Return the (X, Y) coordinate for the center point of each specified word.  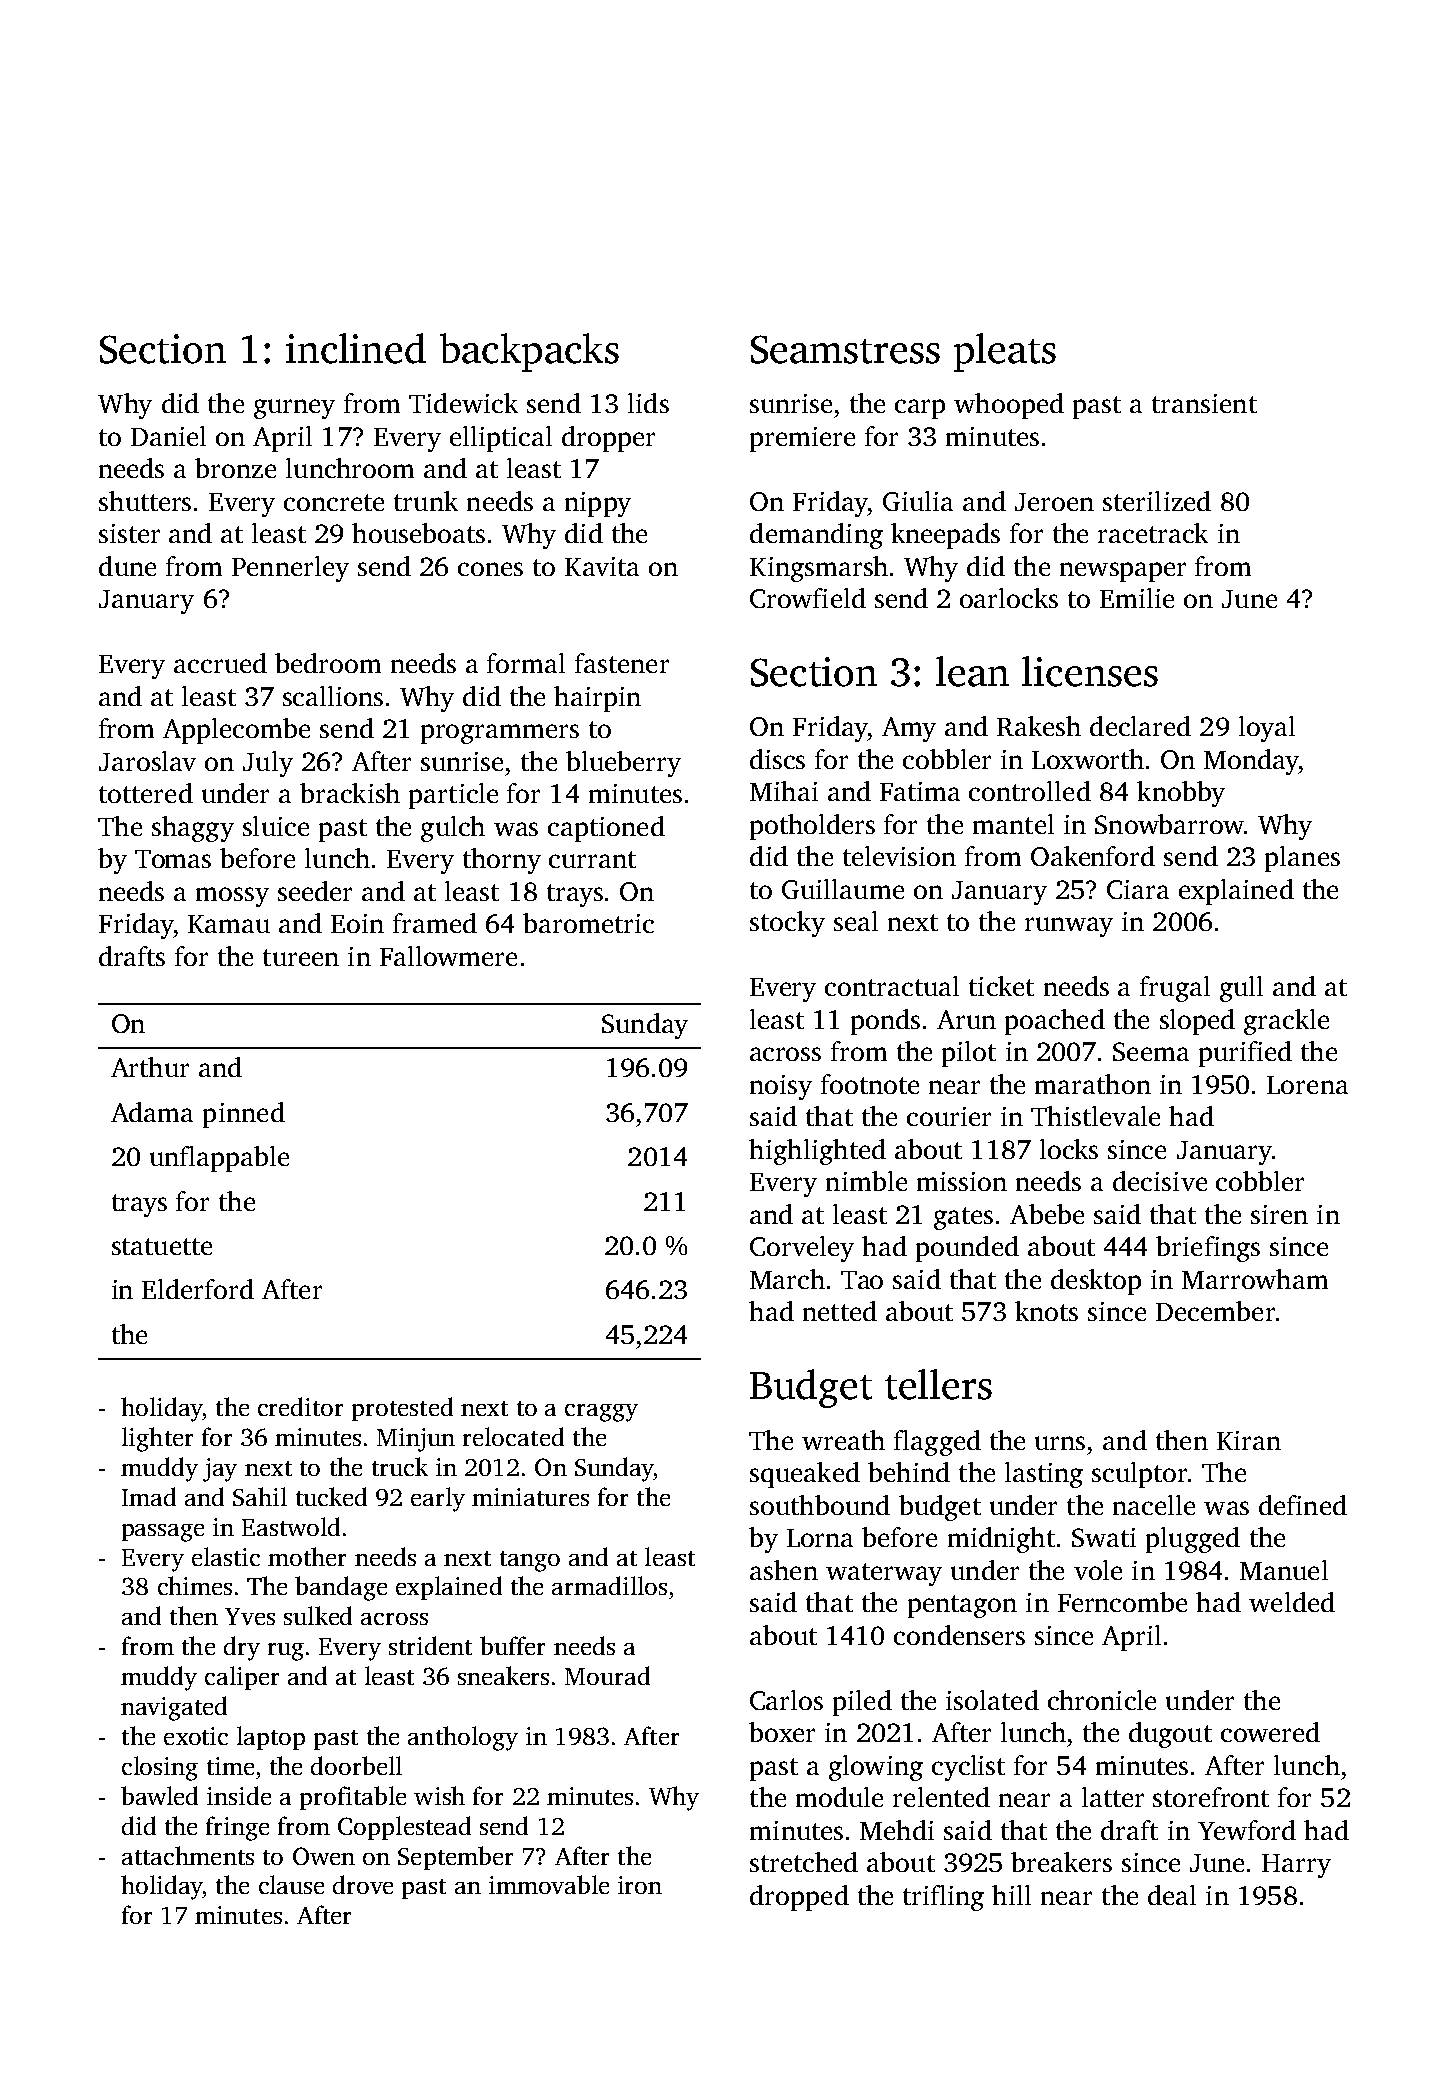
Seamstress (845, 349)
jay (220, 1470)
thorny (502, 861)
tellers (938, 1384)
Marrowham (1255, 1279)
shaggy (193, 829)
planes (1302, 859)
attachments (188, 1855)
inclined (356, 348)
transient (1204, 403)
